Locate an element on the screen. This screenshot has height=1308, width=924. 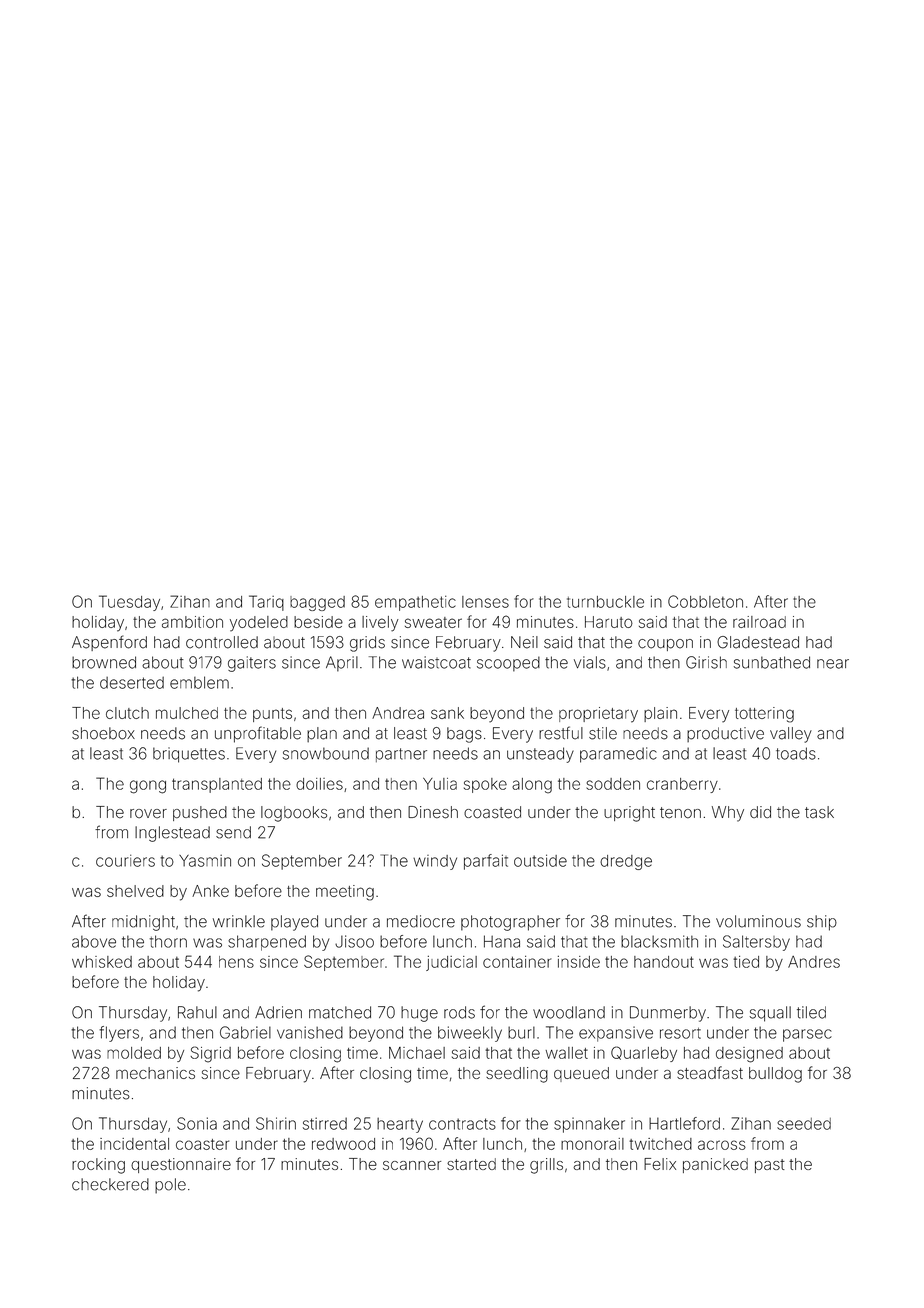
Hartleford is located at coordinates (684, 1123).
